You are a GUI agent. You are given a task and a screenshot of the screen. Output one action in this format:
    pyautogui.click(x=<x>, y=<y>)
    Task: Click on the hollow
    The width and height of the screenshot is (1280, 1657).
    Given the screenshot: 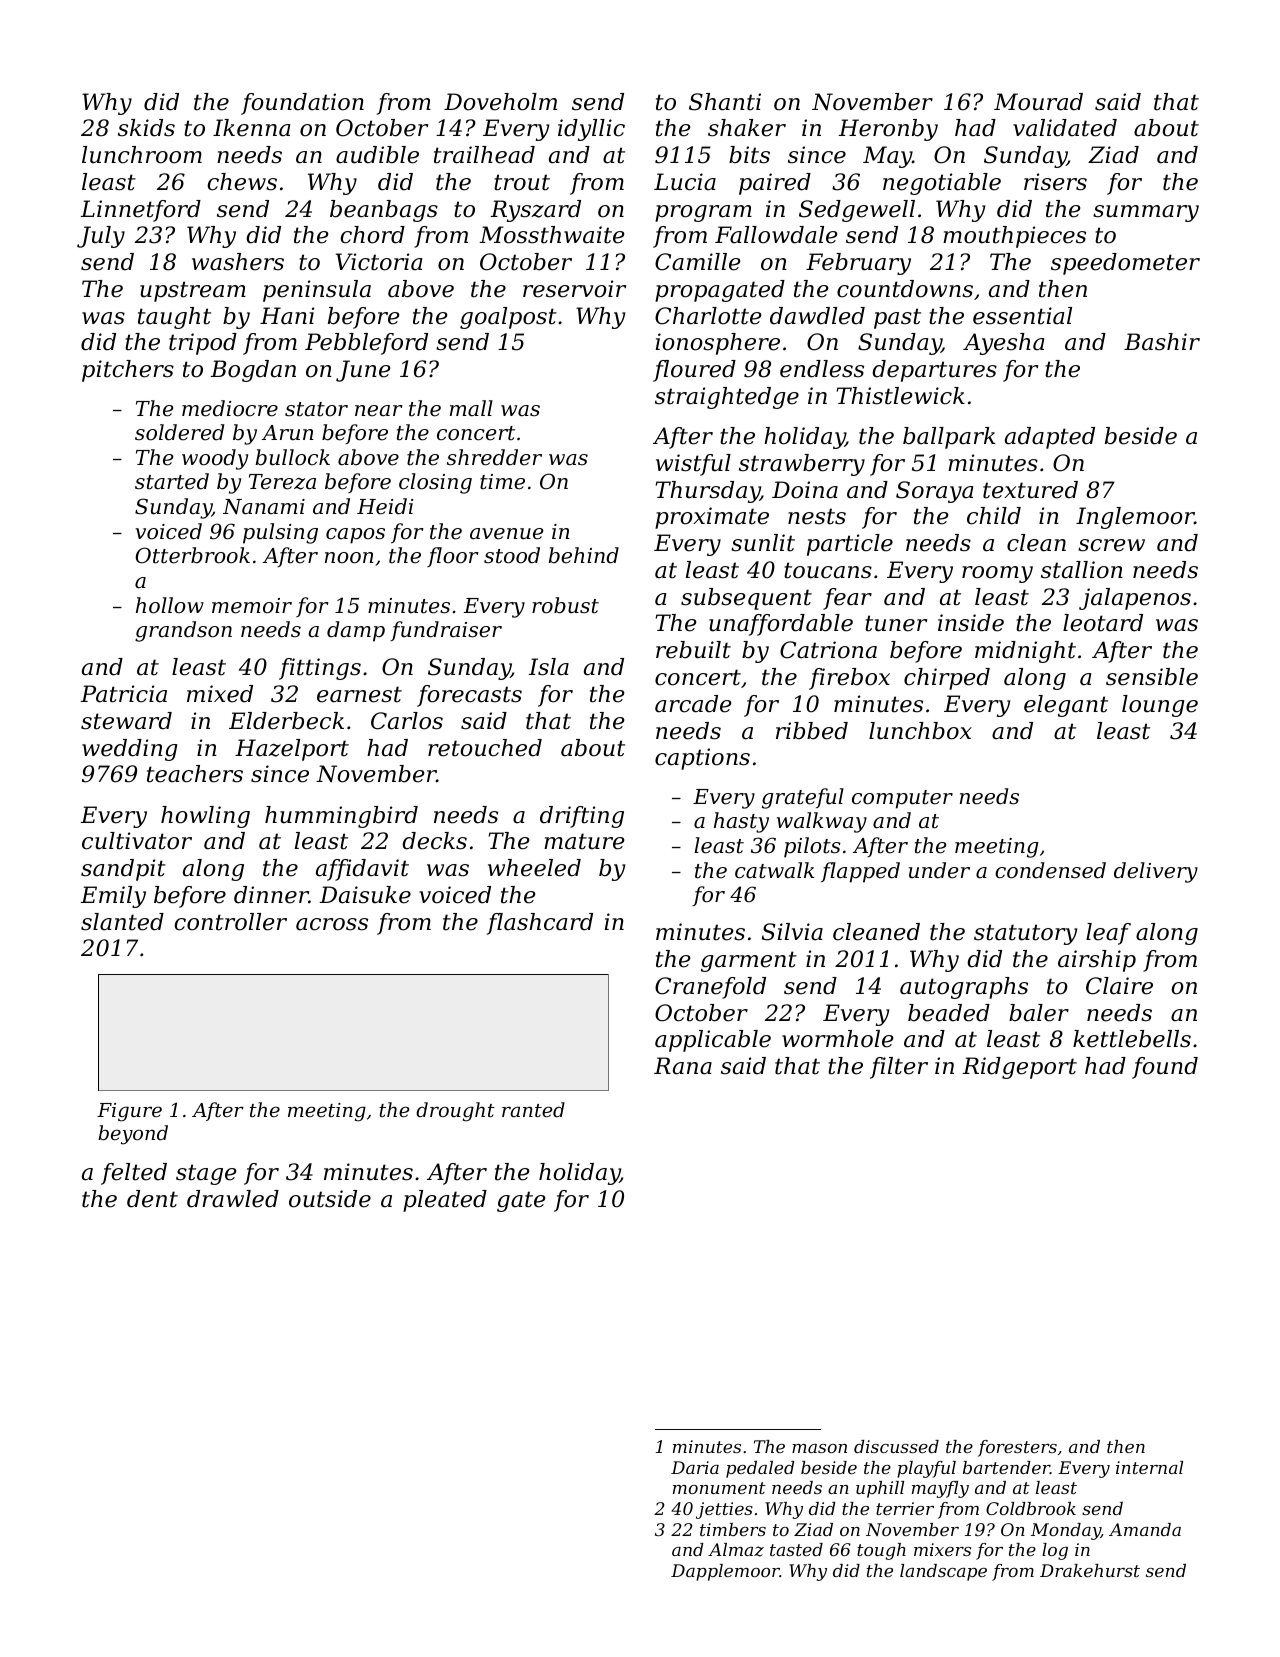 What is the action you would take?
    pyautogui.click(x=170, y=605)
